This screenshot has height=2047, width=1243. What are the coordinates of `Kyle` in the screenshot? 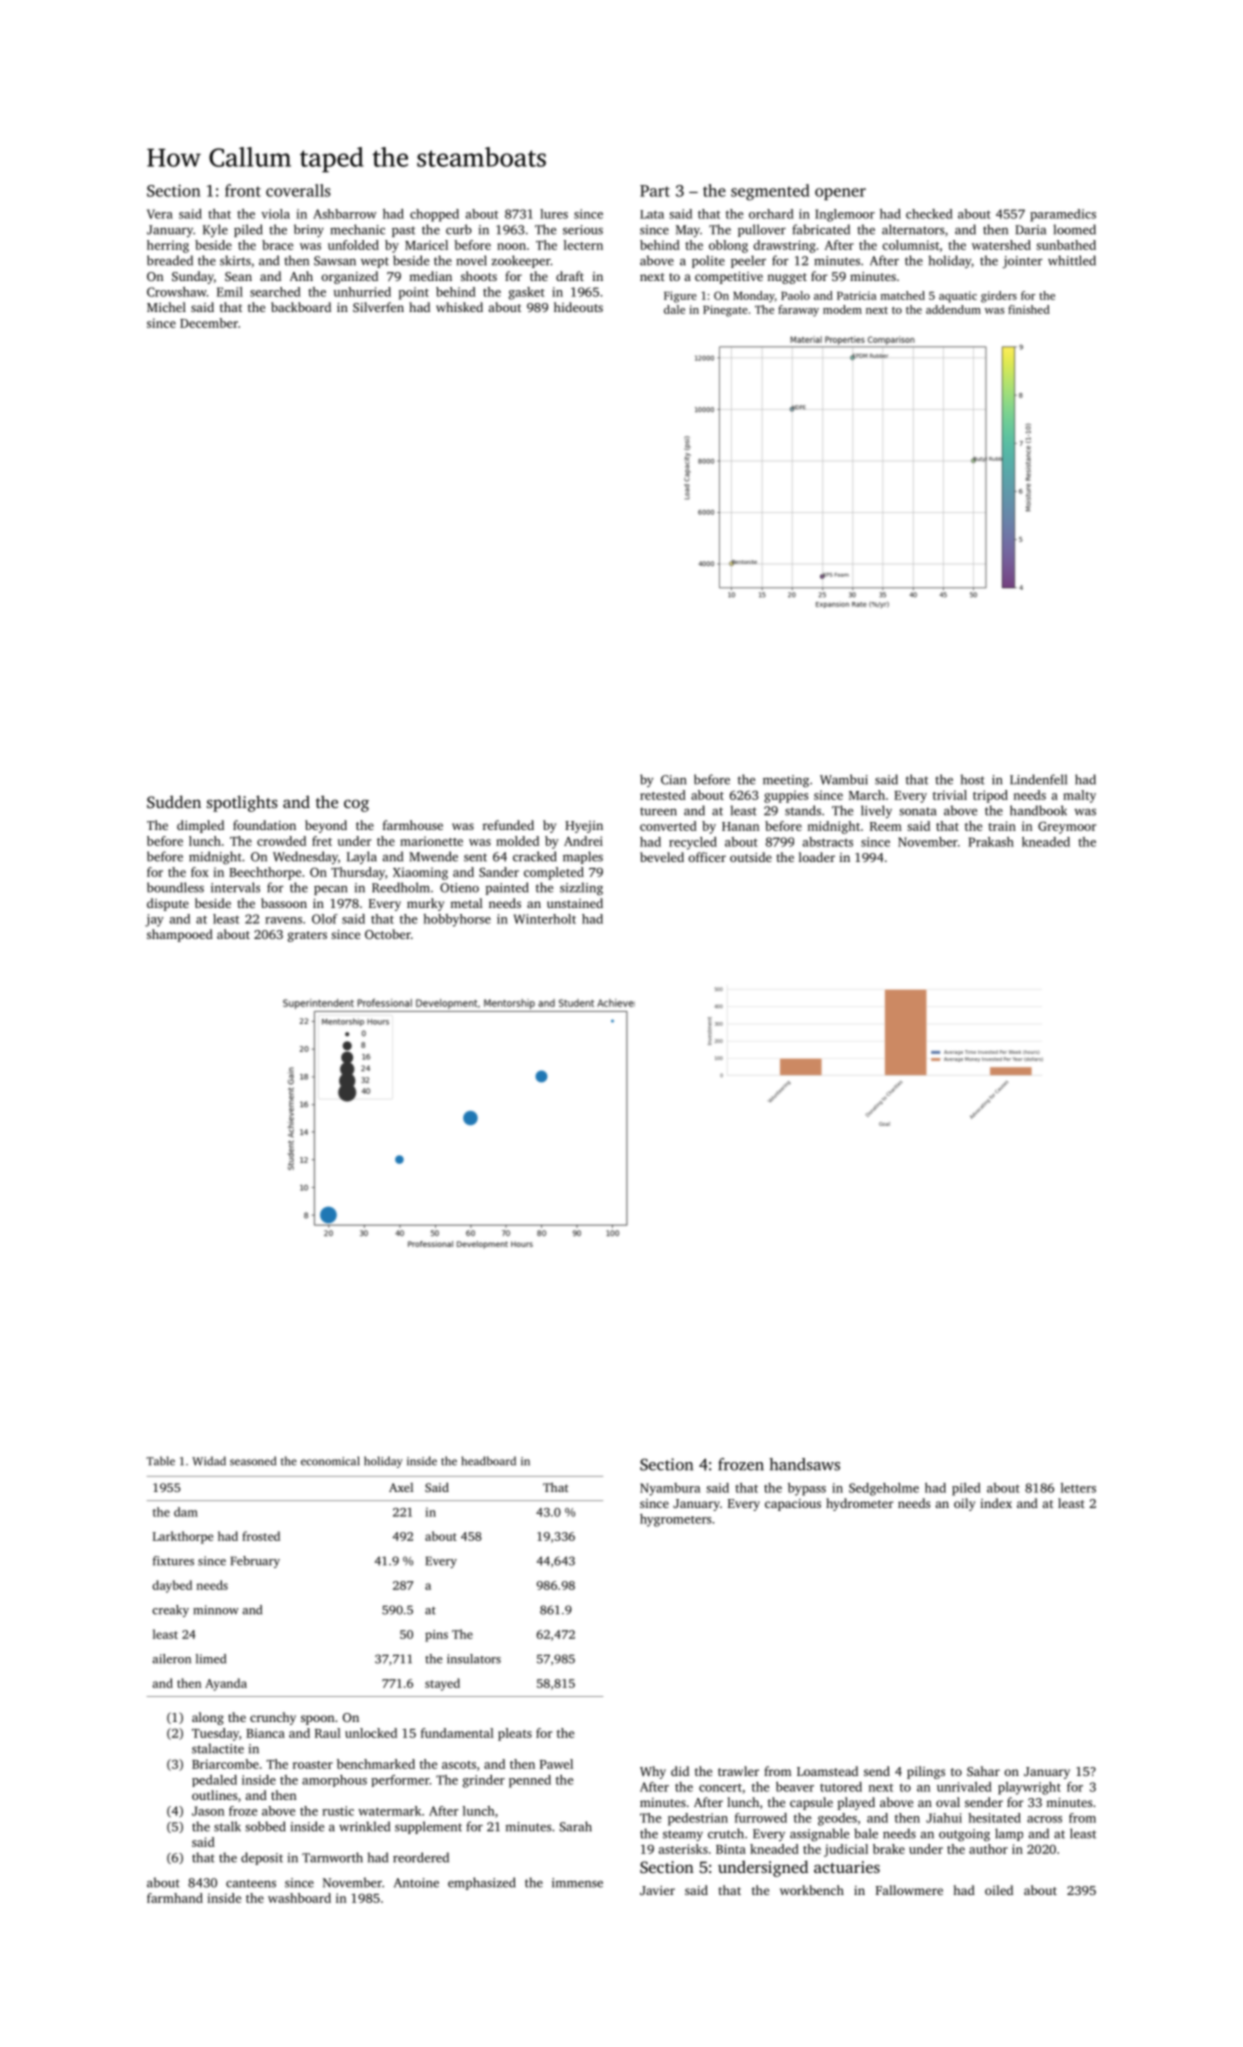 It's located at (215, 230).
